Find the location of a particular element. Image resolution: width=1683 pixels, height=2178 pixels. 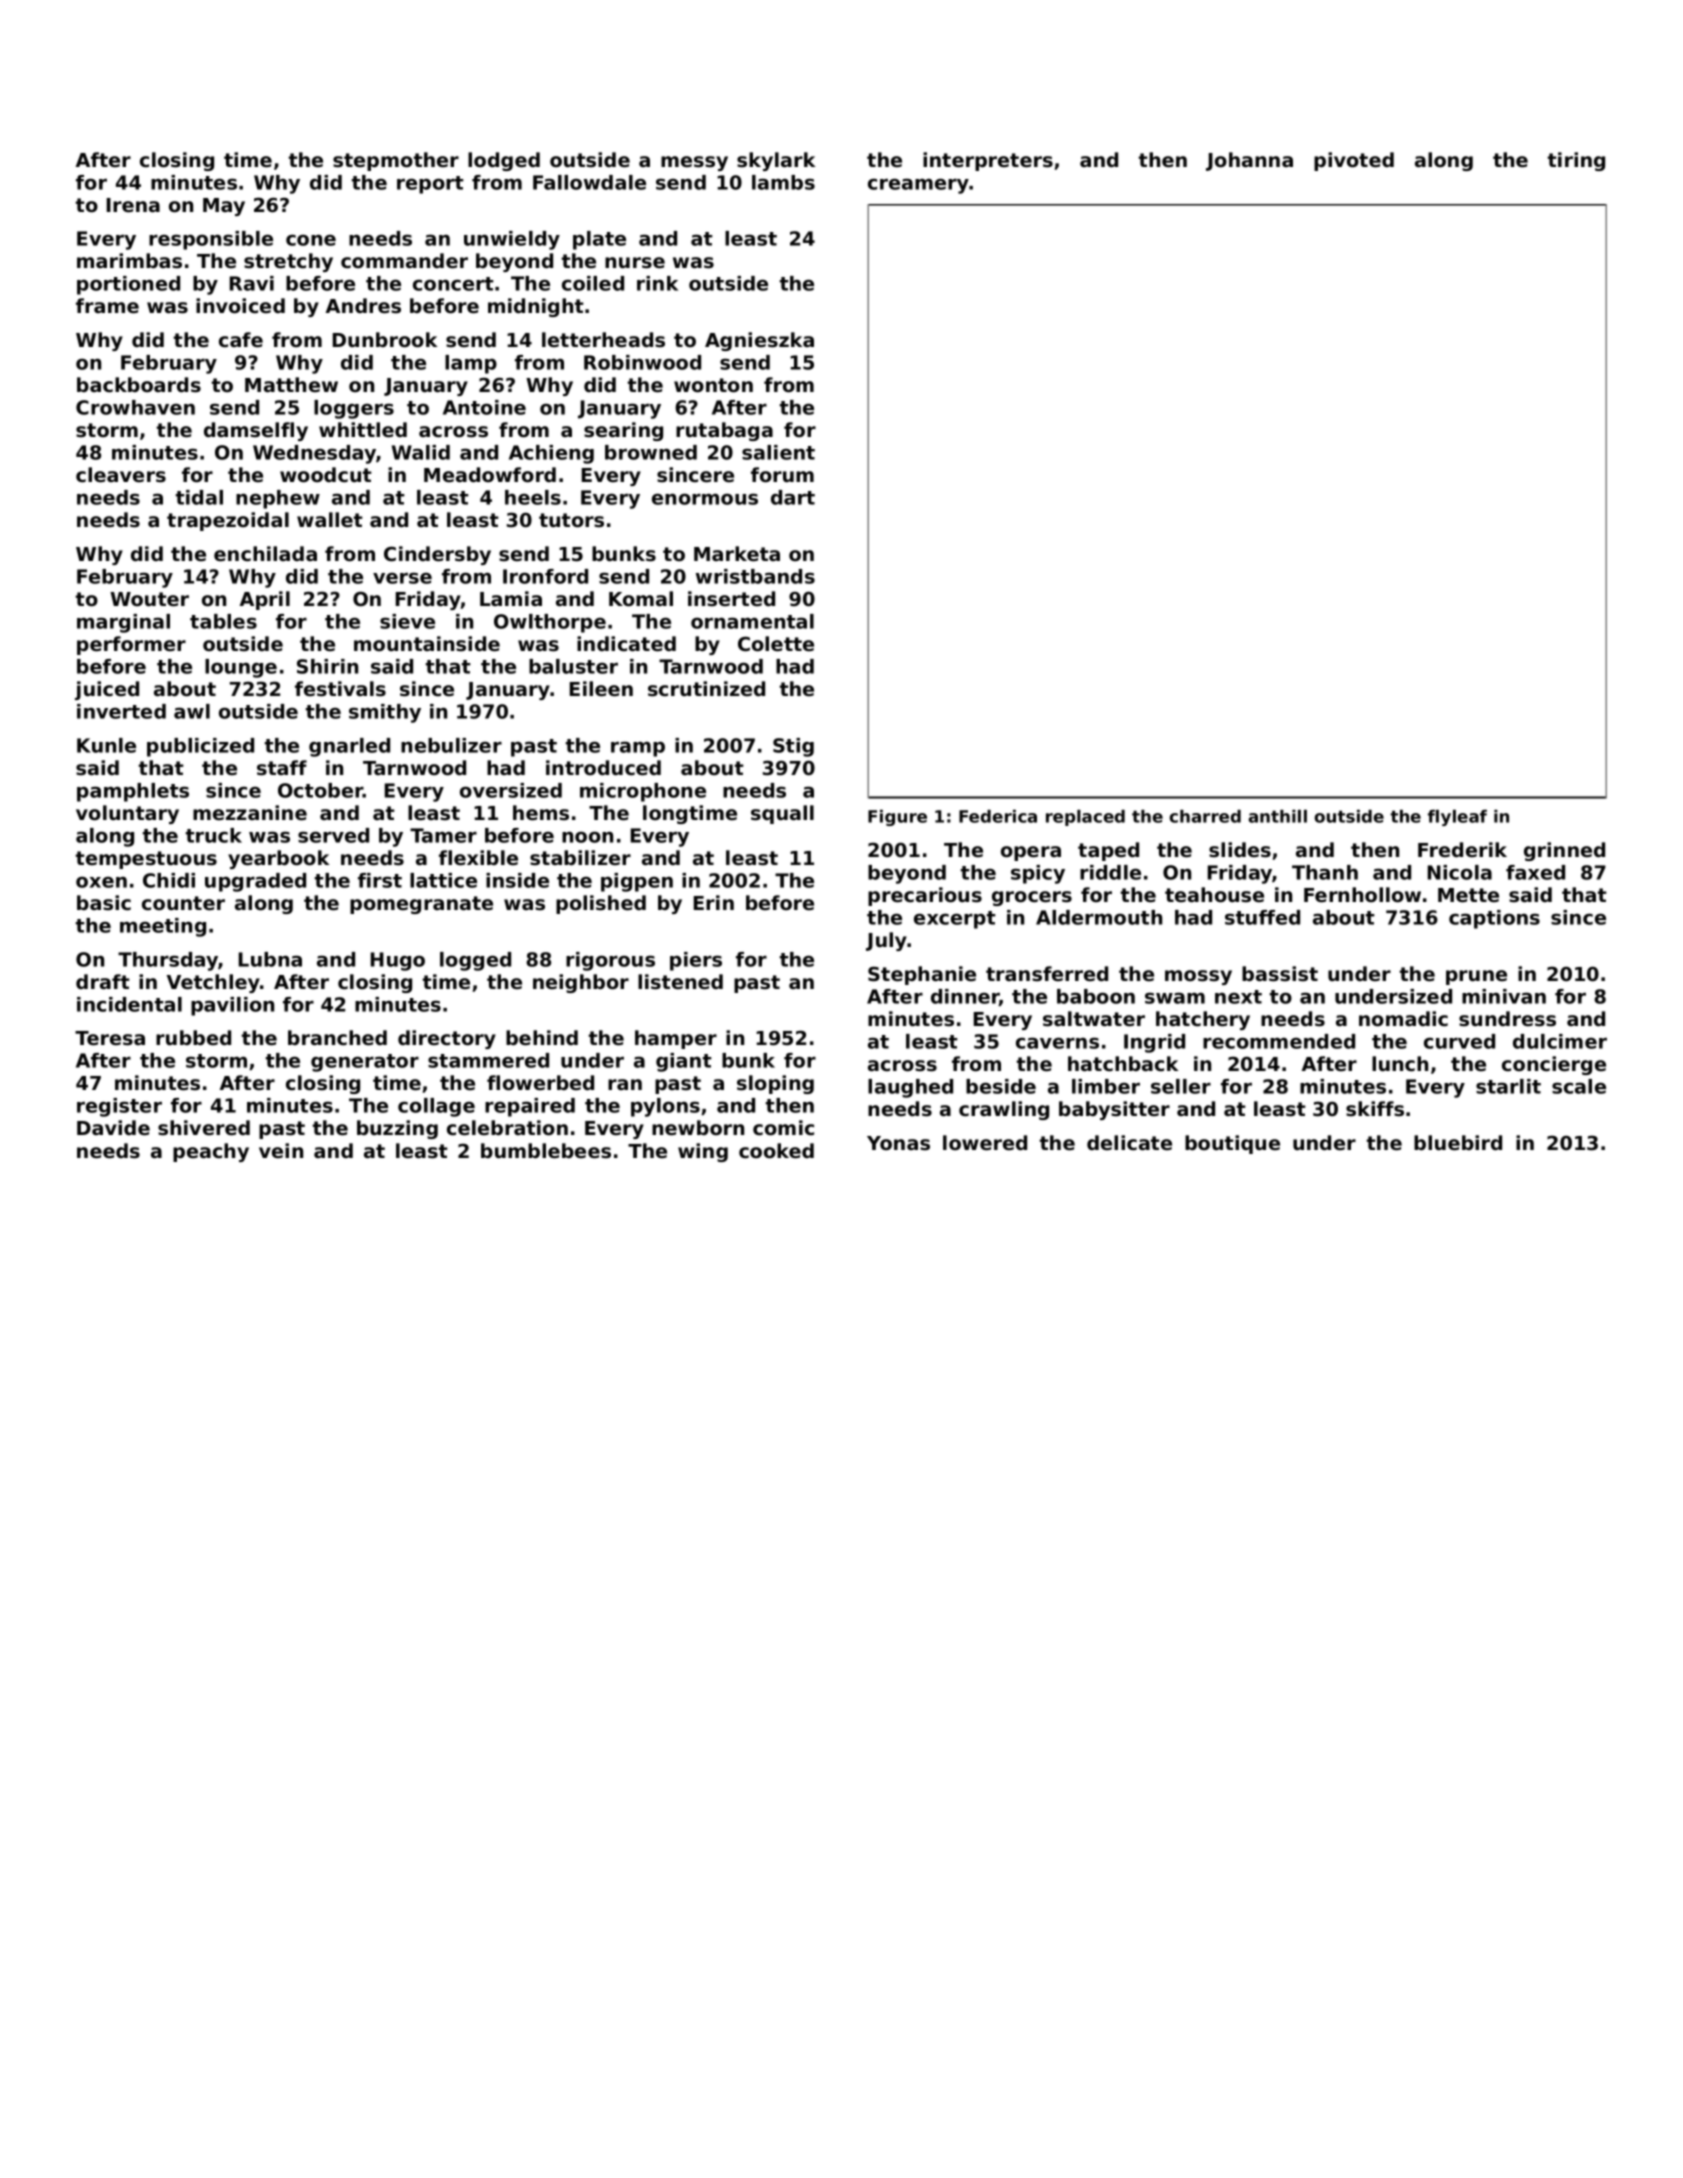

branched is located at coordinates (337, 1038).
